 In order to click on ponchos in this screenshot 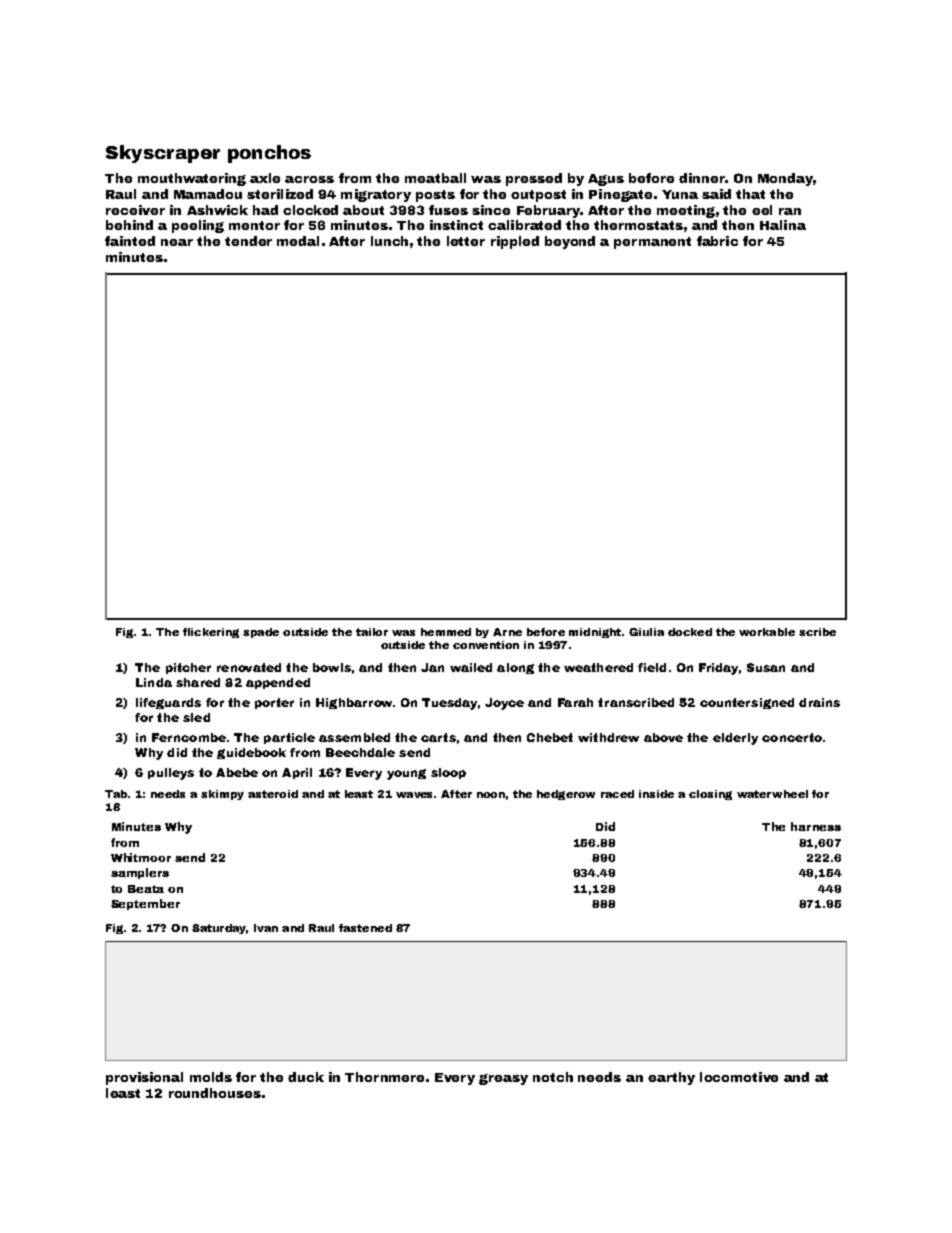, I will do `click(269, 154)`.
